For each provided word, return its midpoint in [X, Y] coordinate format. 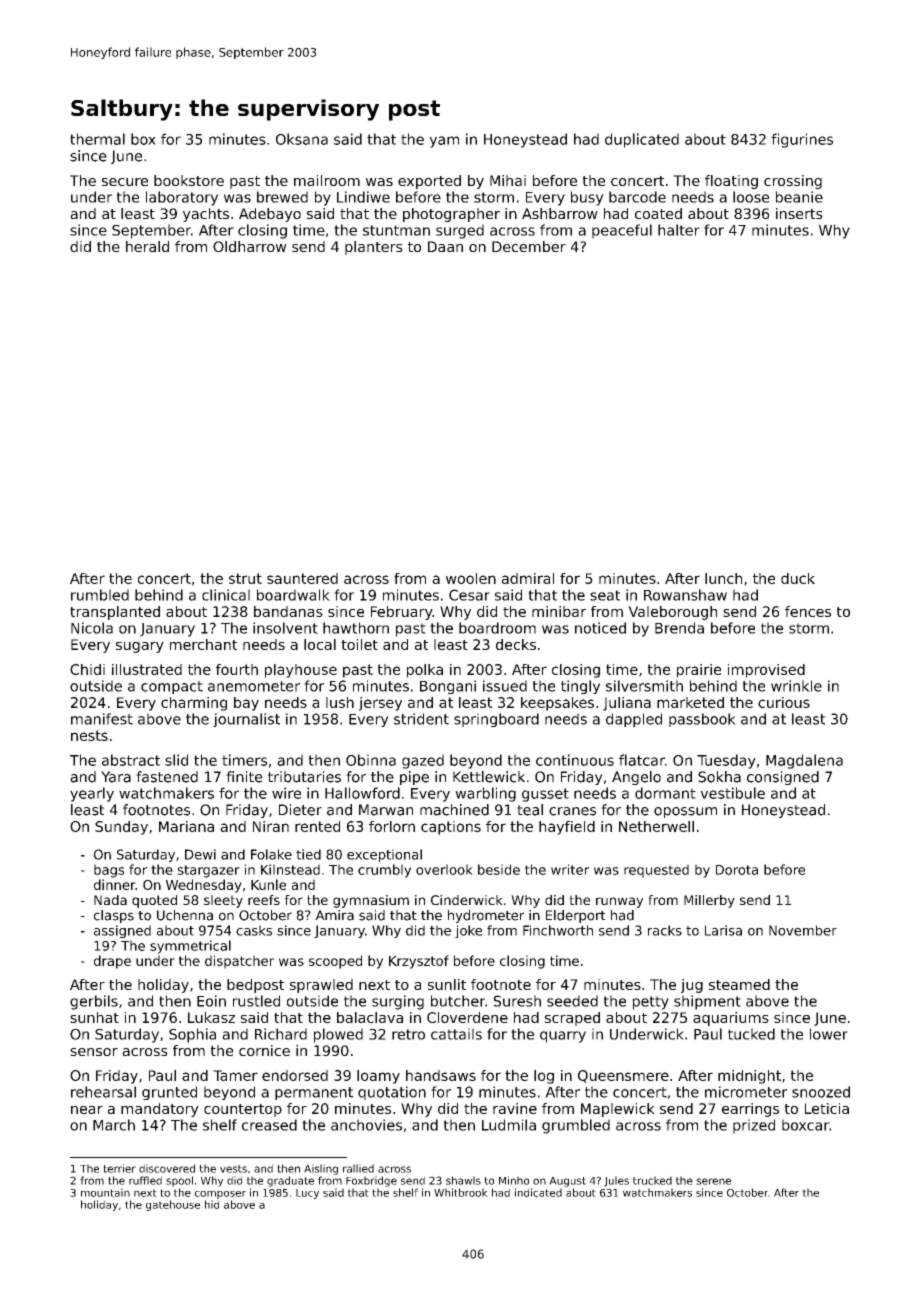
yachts [206, 215]
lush [340, 702]
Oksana [302, 139]
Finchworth [558, 930]
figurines [802, 140]
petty [651, 1003]
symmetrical [190, 947]
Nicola [92, 628]
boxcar [805, 1125]
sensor [94, 1052]
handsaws [441, 1075]
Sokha [719, 777]
